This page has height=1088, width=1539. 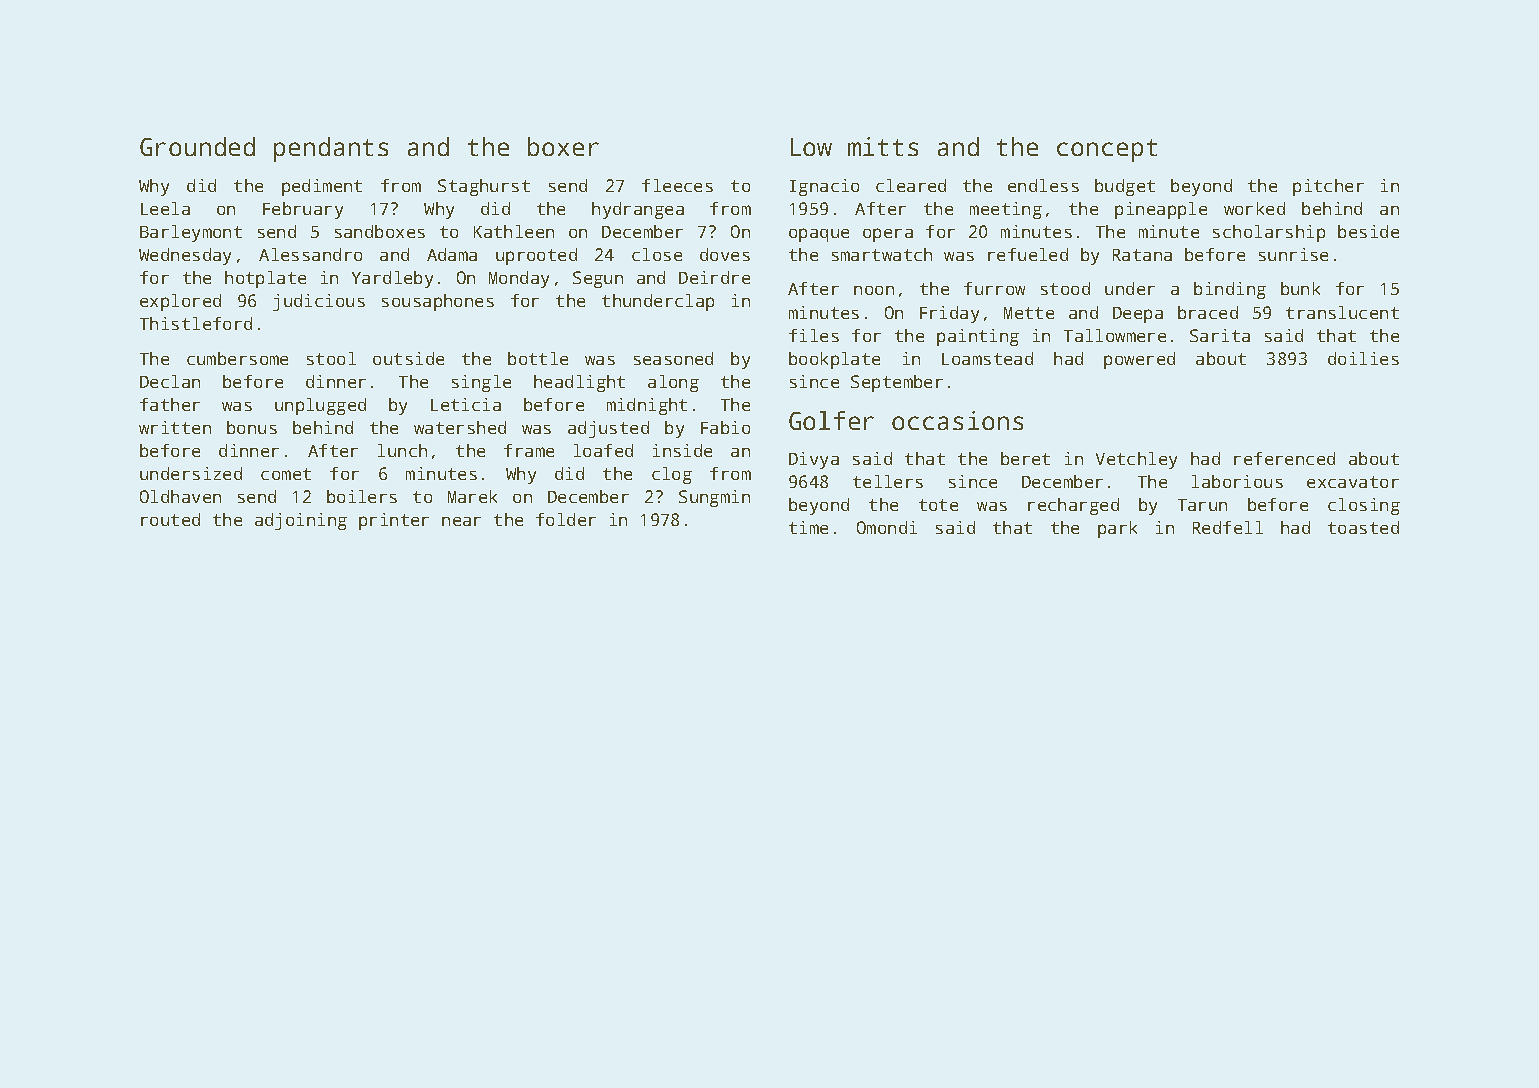 What do you see at coordinates (286, 474) in the page?
I see `comet` at bounding box center [286, 474].
